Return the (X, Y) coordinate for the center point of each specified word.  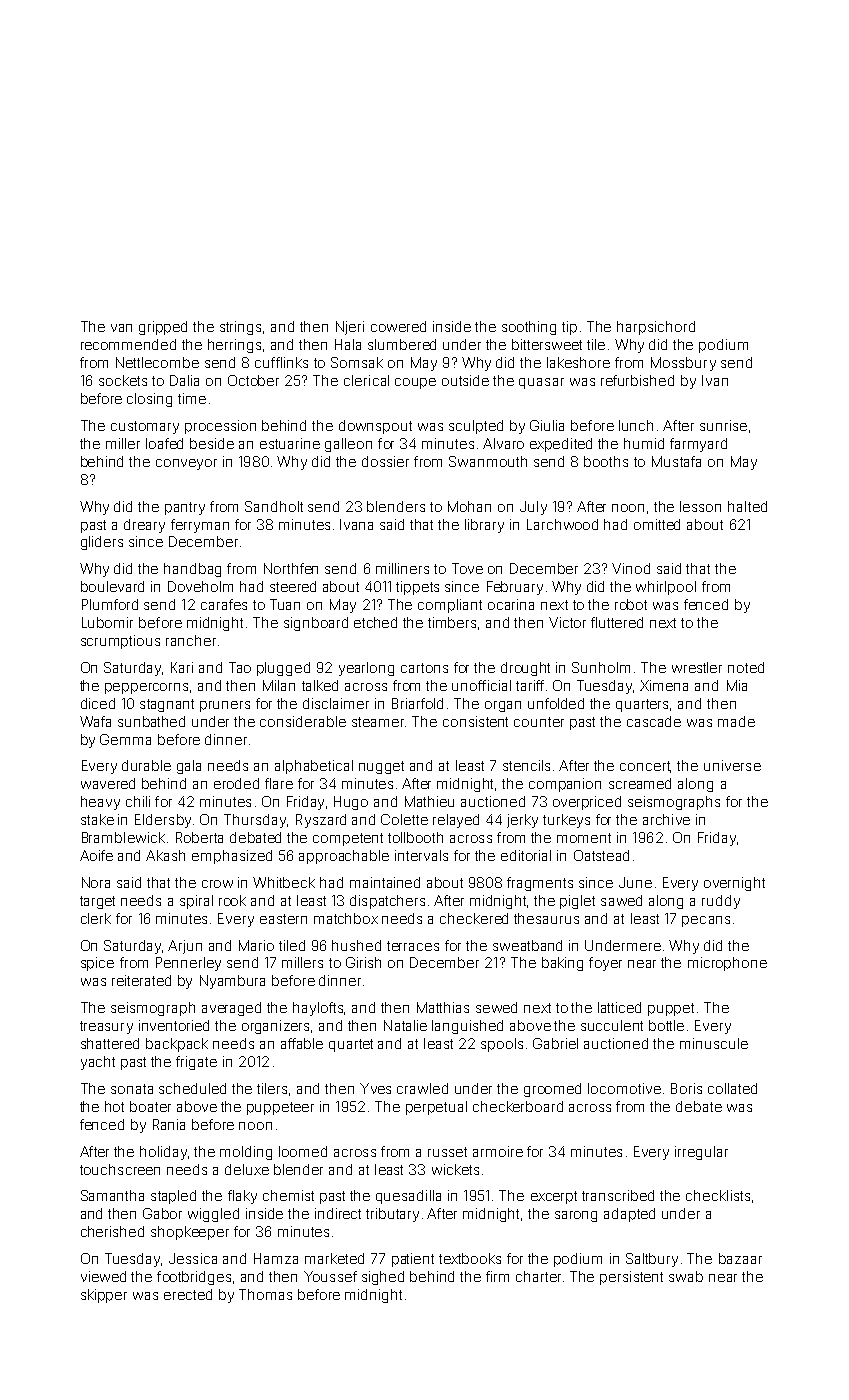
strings (240, 328)
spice (97, 964)
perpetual (436, 1108)
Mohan (469, 506)
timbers (452, 622)
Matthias (443, 1007)
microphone (727, 964)
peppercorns (146, 688)
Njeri (350, 328)
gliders (102, 543)
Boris (686, 1088)
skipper (104, 1296)
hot (114, 1106)
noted (746, 667)
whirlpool (666, 588)
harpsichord (656, 328)
